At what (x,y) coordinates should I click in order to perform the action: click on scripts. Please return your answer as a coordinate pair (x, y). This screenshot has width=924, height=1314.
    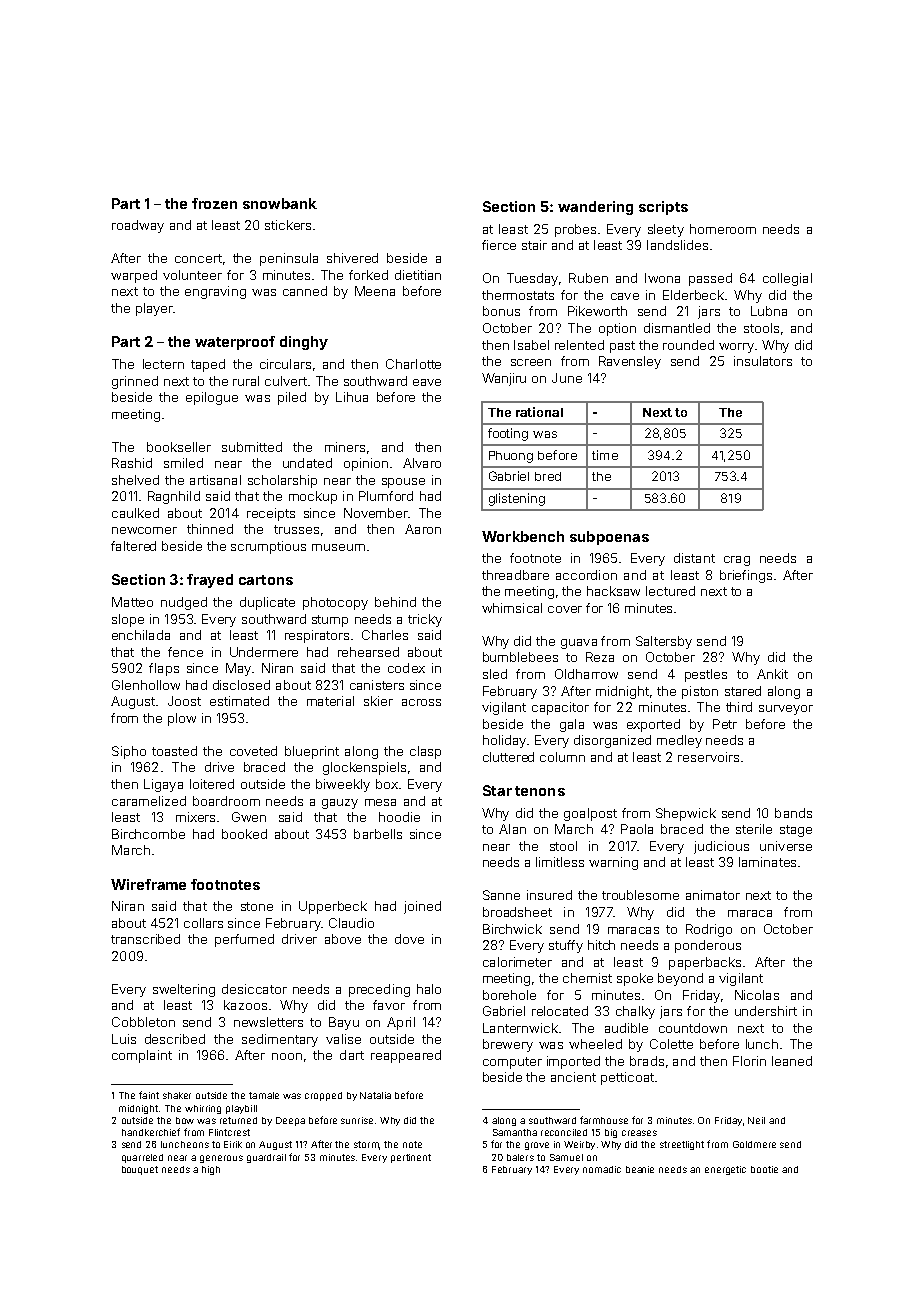
    Looking at the image, I should click on (663, 208).
